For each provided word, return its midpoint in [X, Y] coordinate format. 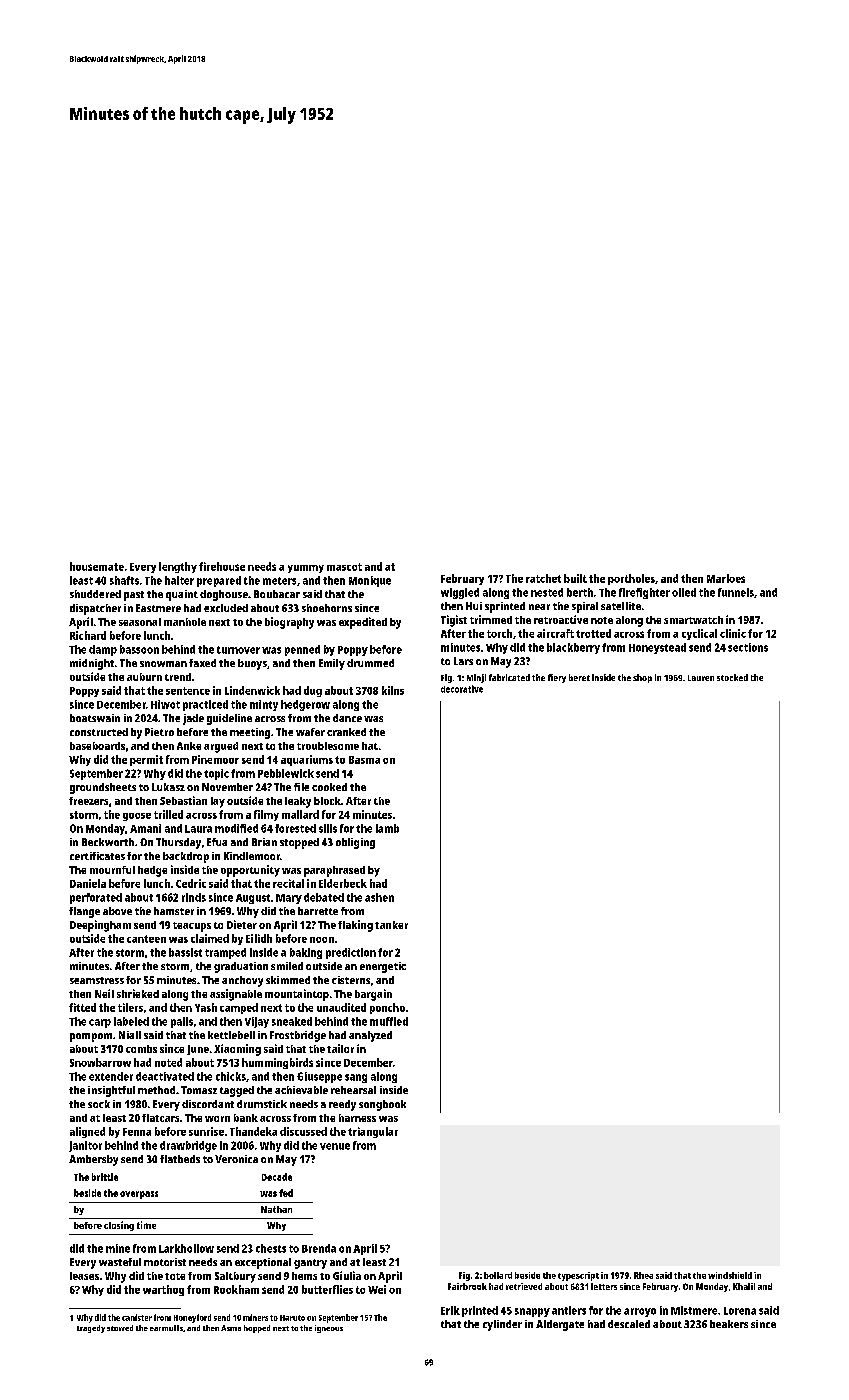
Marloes [726, 578]
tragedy [91, 1329]
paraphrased [334, 871]
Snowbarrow [100, 1062]
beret [579, 677]
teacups [192, 927]
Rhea [643, 1275]
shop [642, 678]
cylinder [502, 1325]
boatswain [95, 718]
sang [356, 1078]
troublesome [328, 746]
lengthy [178, 567]
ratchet [543, 578]
